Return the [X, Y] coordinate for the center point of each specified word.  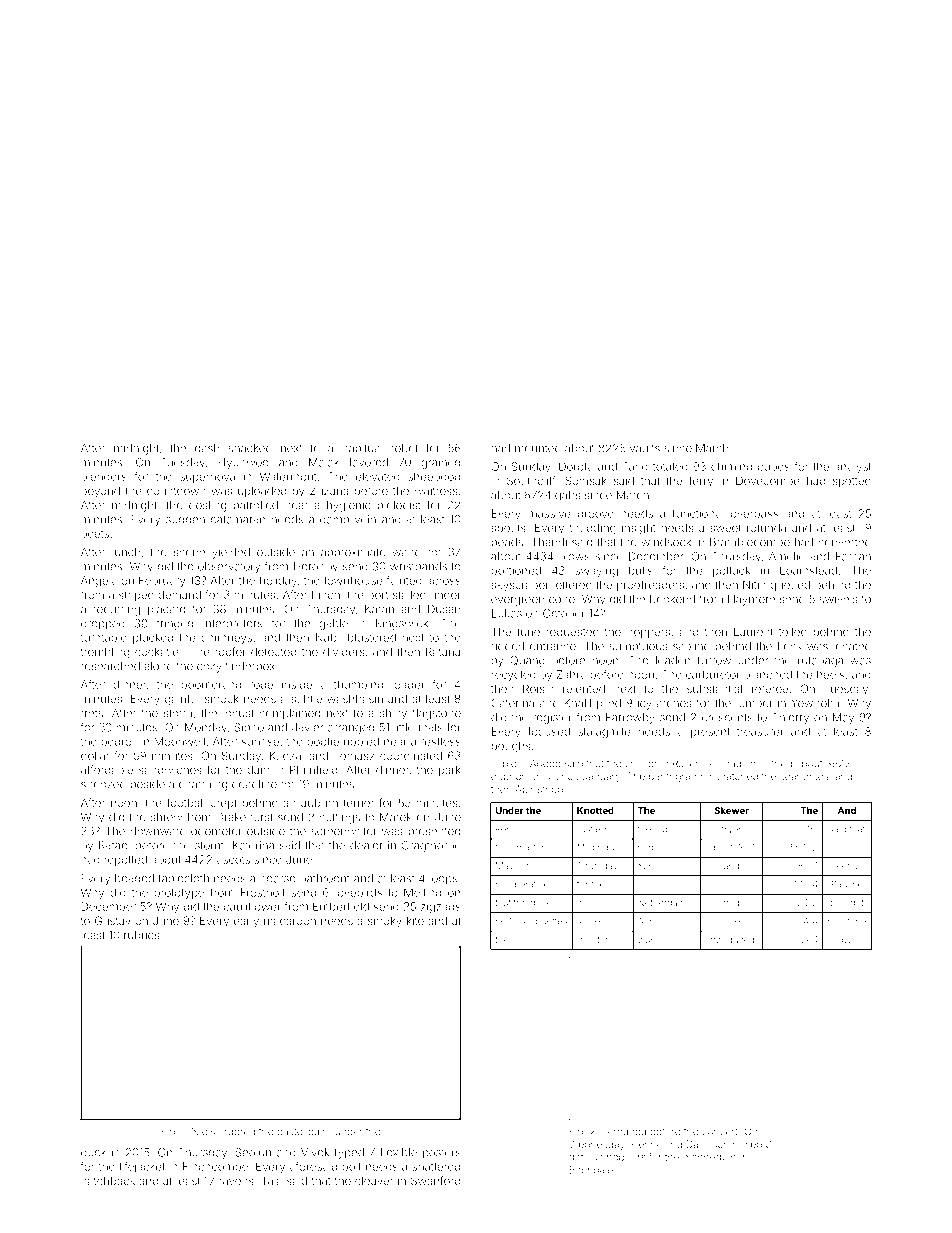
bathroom [325, 878]
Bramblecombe [750, 542]
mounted [538, 448]
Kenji [506, 829]
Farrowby [630, 718]
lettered [573, 585]
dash [207, 448]
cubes [774, 466]
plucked [153, 638]
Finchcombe [215, 1166]
